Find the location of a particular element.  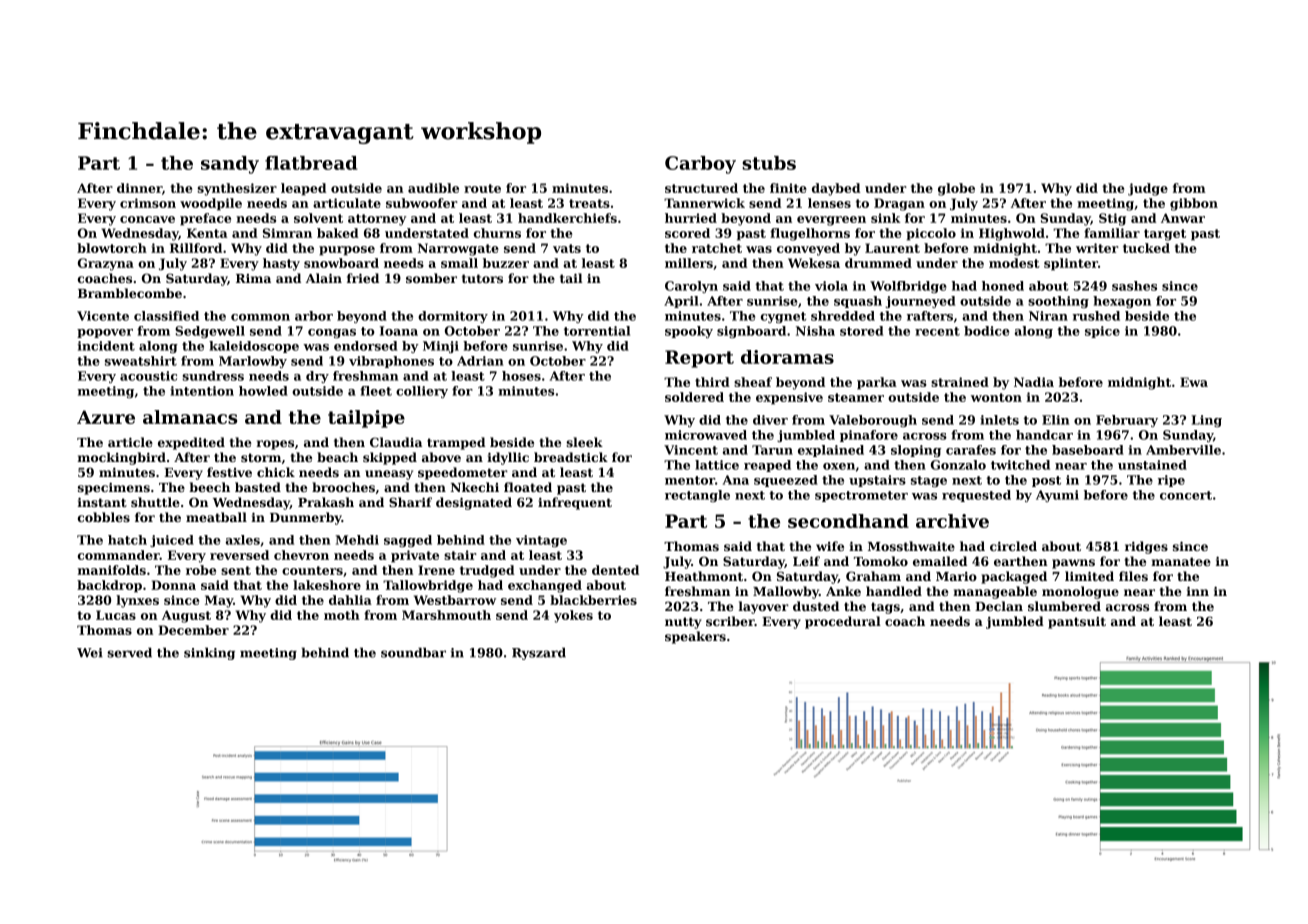

Leif is located at coordinates (806, 561).
